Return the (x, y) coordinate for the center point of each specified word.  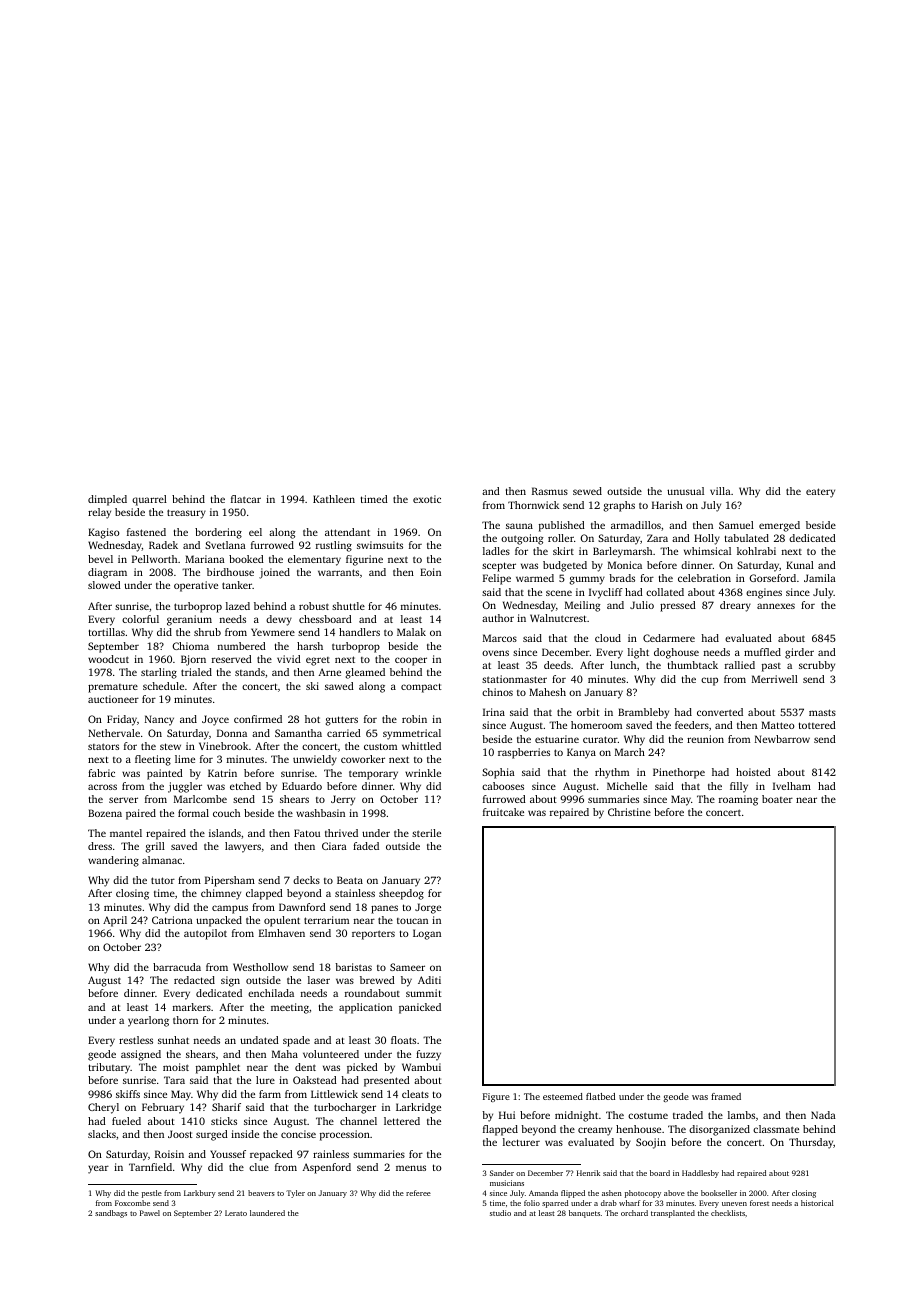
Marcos (500, 638)
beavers (261, 1193)
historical (817, 1203)
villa (720, 491)
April (115, 921)
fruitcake (503, 812)
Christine (629, 812)
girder (799, 653)
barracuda (177, 967)
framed (726, 1096)
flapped (500, 1130)
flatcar (246, 499)
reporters (373, 935)
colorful (140, 619)
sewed (587, 491)
